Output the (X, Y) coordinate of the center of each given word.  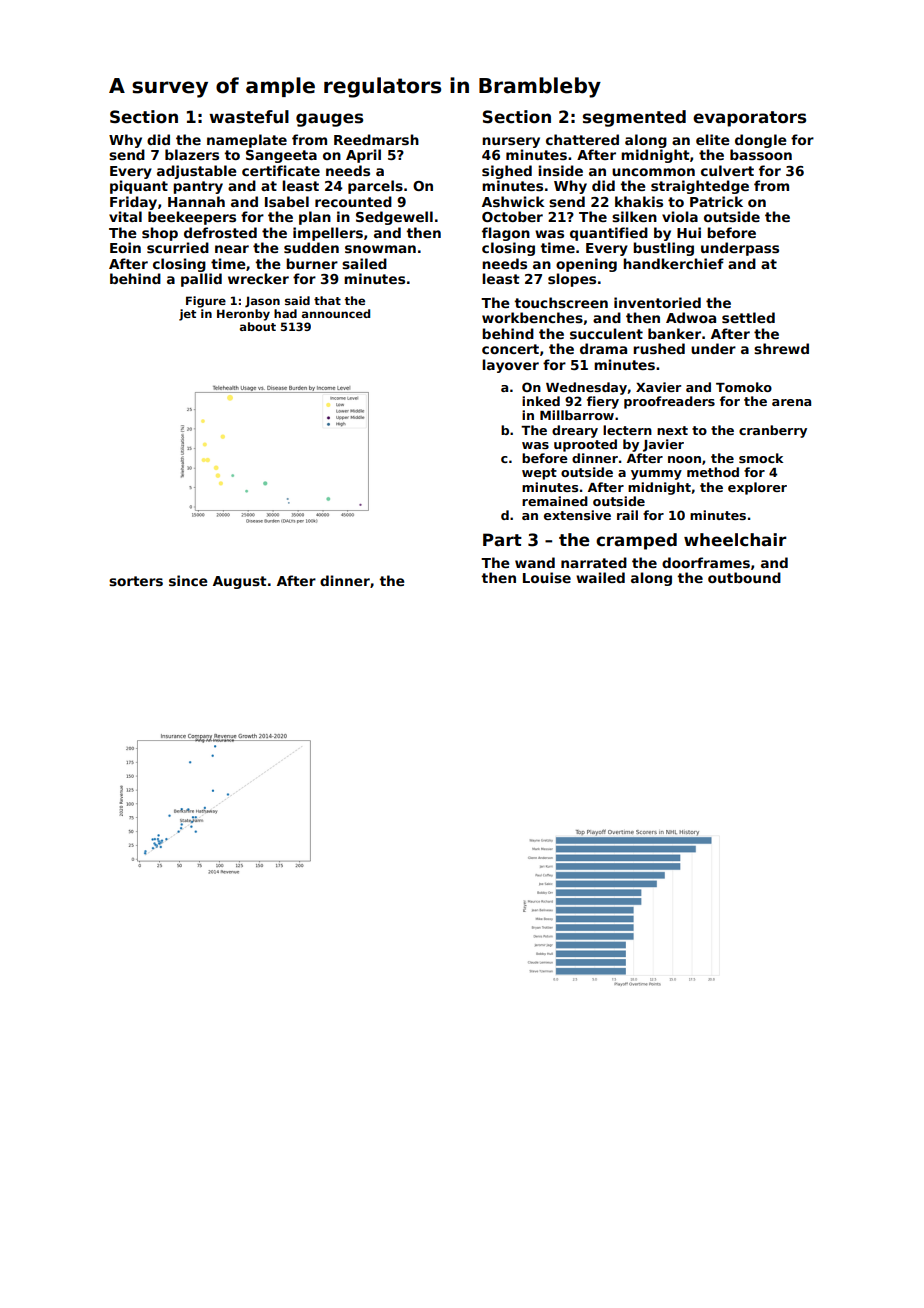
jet (187, 315)
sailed (364, 263)
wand (535, 562)
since (188, 580)
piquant (139, 187)
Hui (689, 232)
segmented (634, 118)
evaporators (749, 119)
